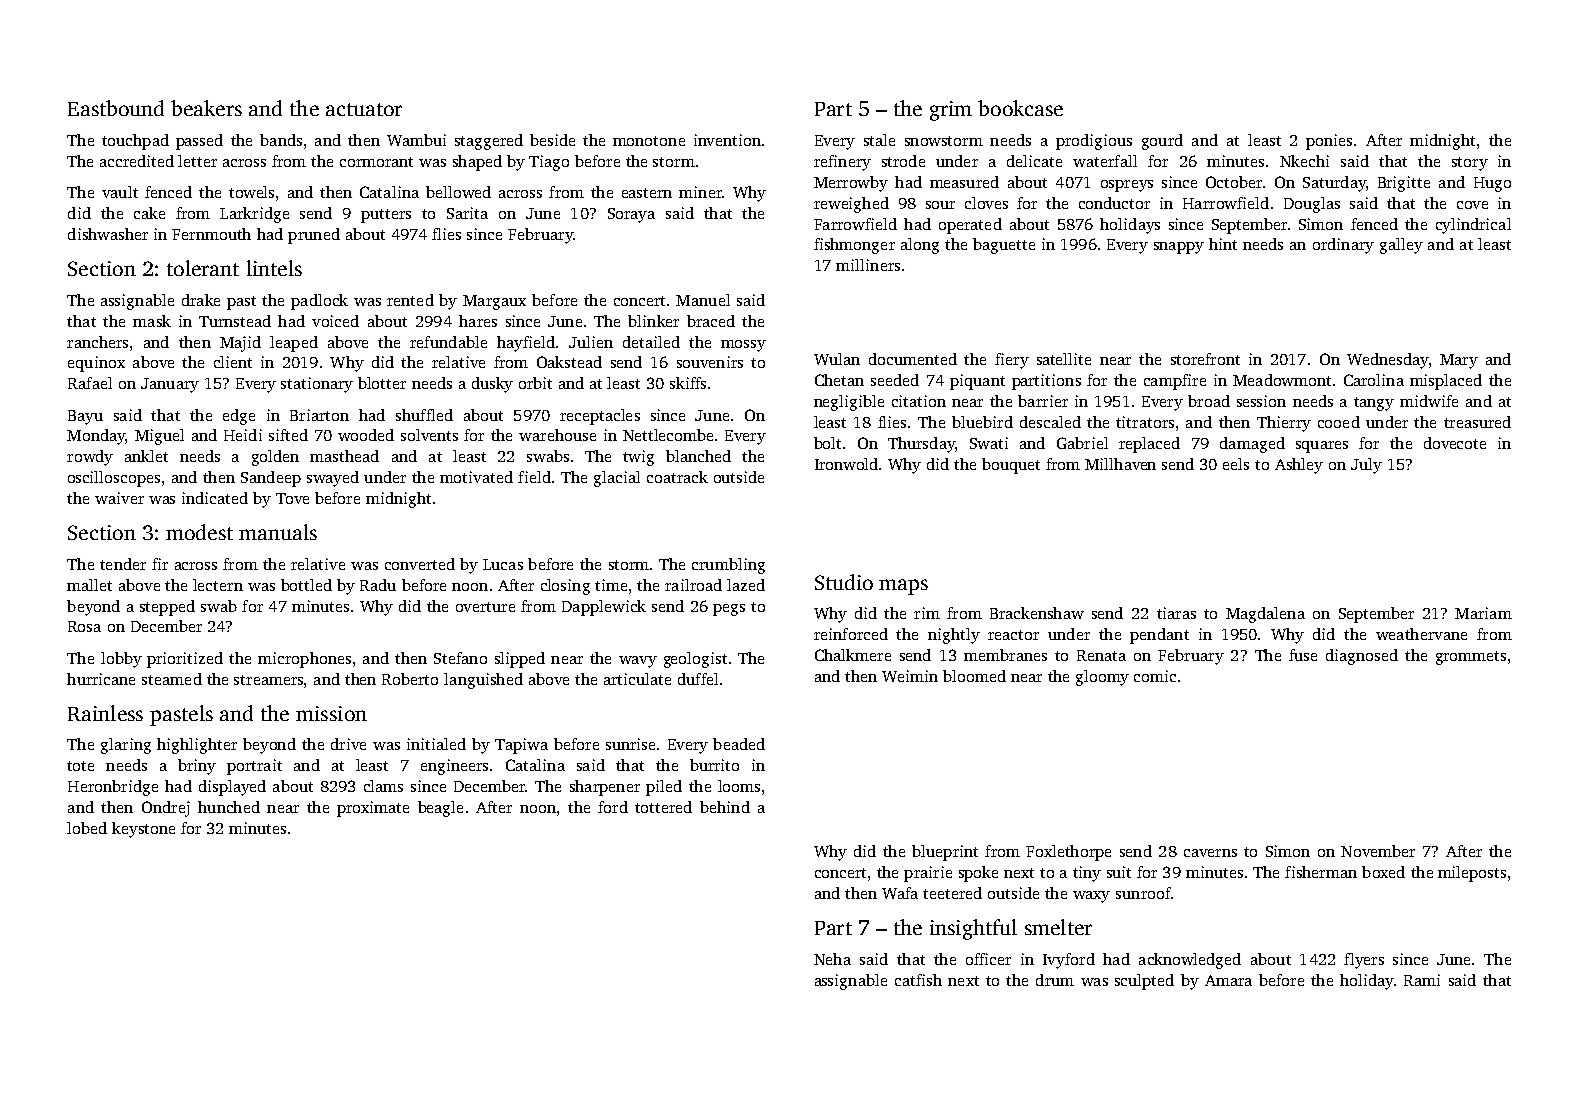  What do you see at coordinates (146, 456) in the page?
I see `anklet` at bounding box center [146, 456].
